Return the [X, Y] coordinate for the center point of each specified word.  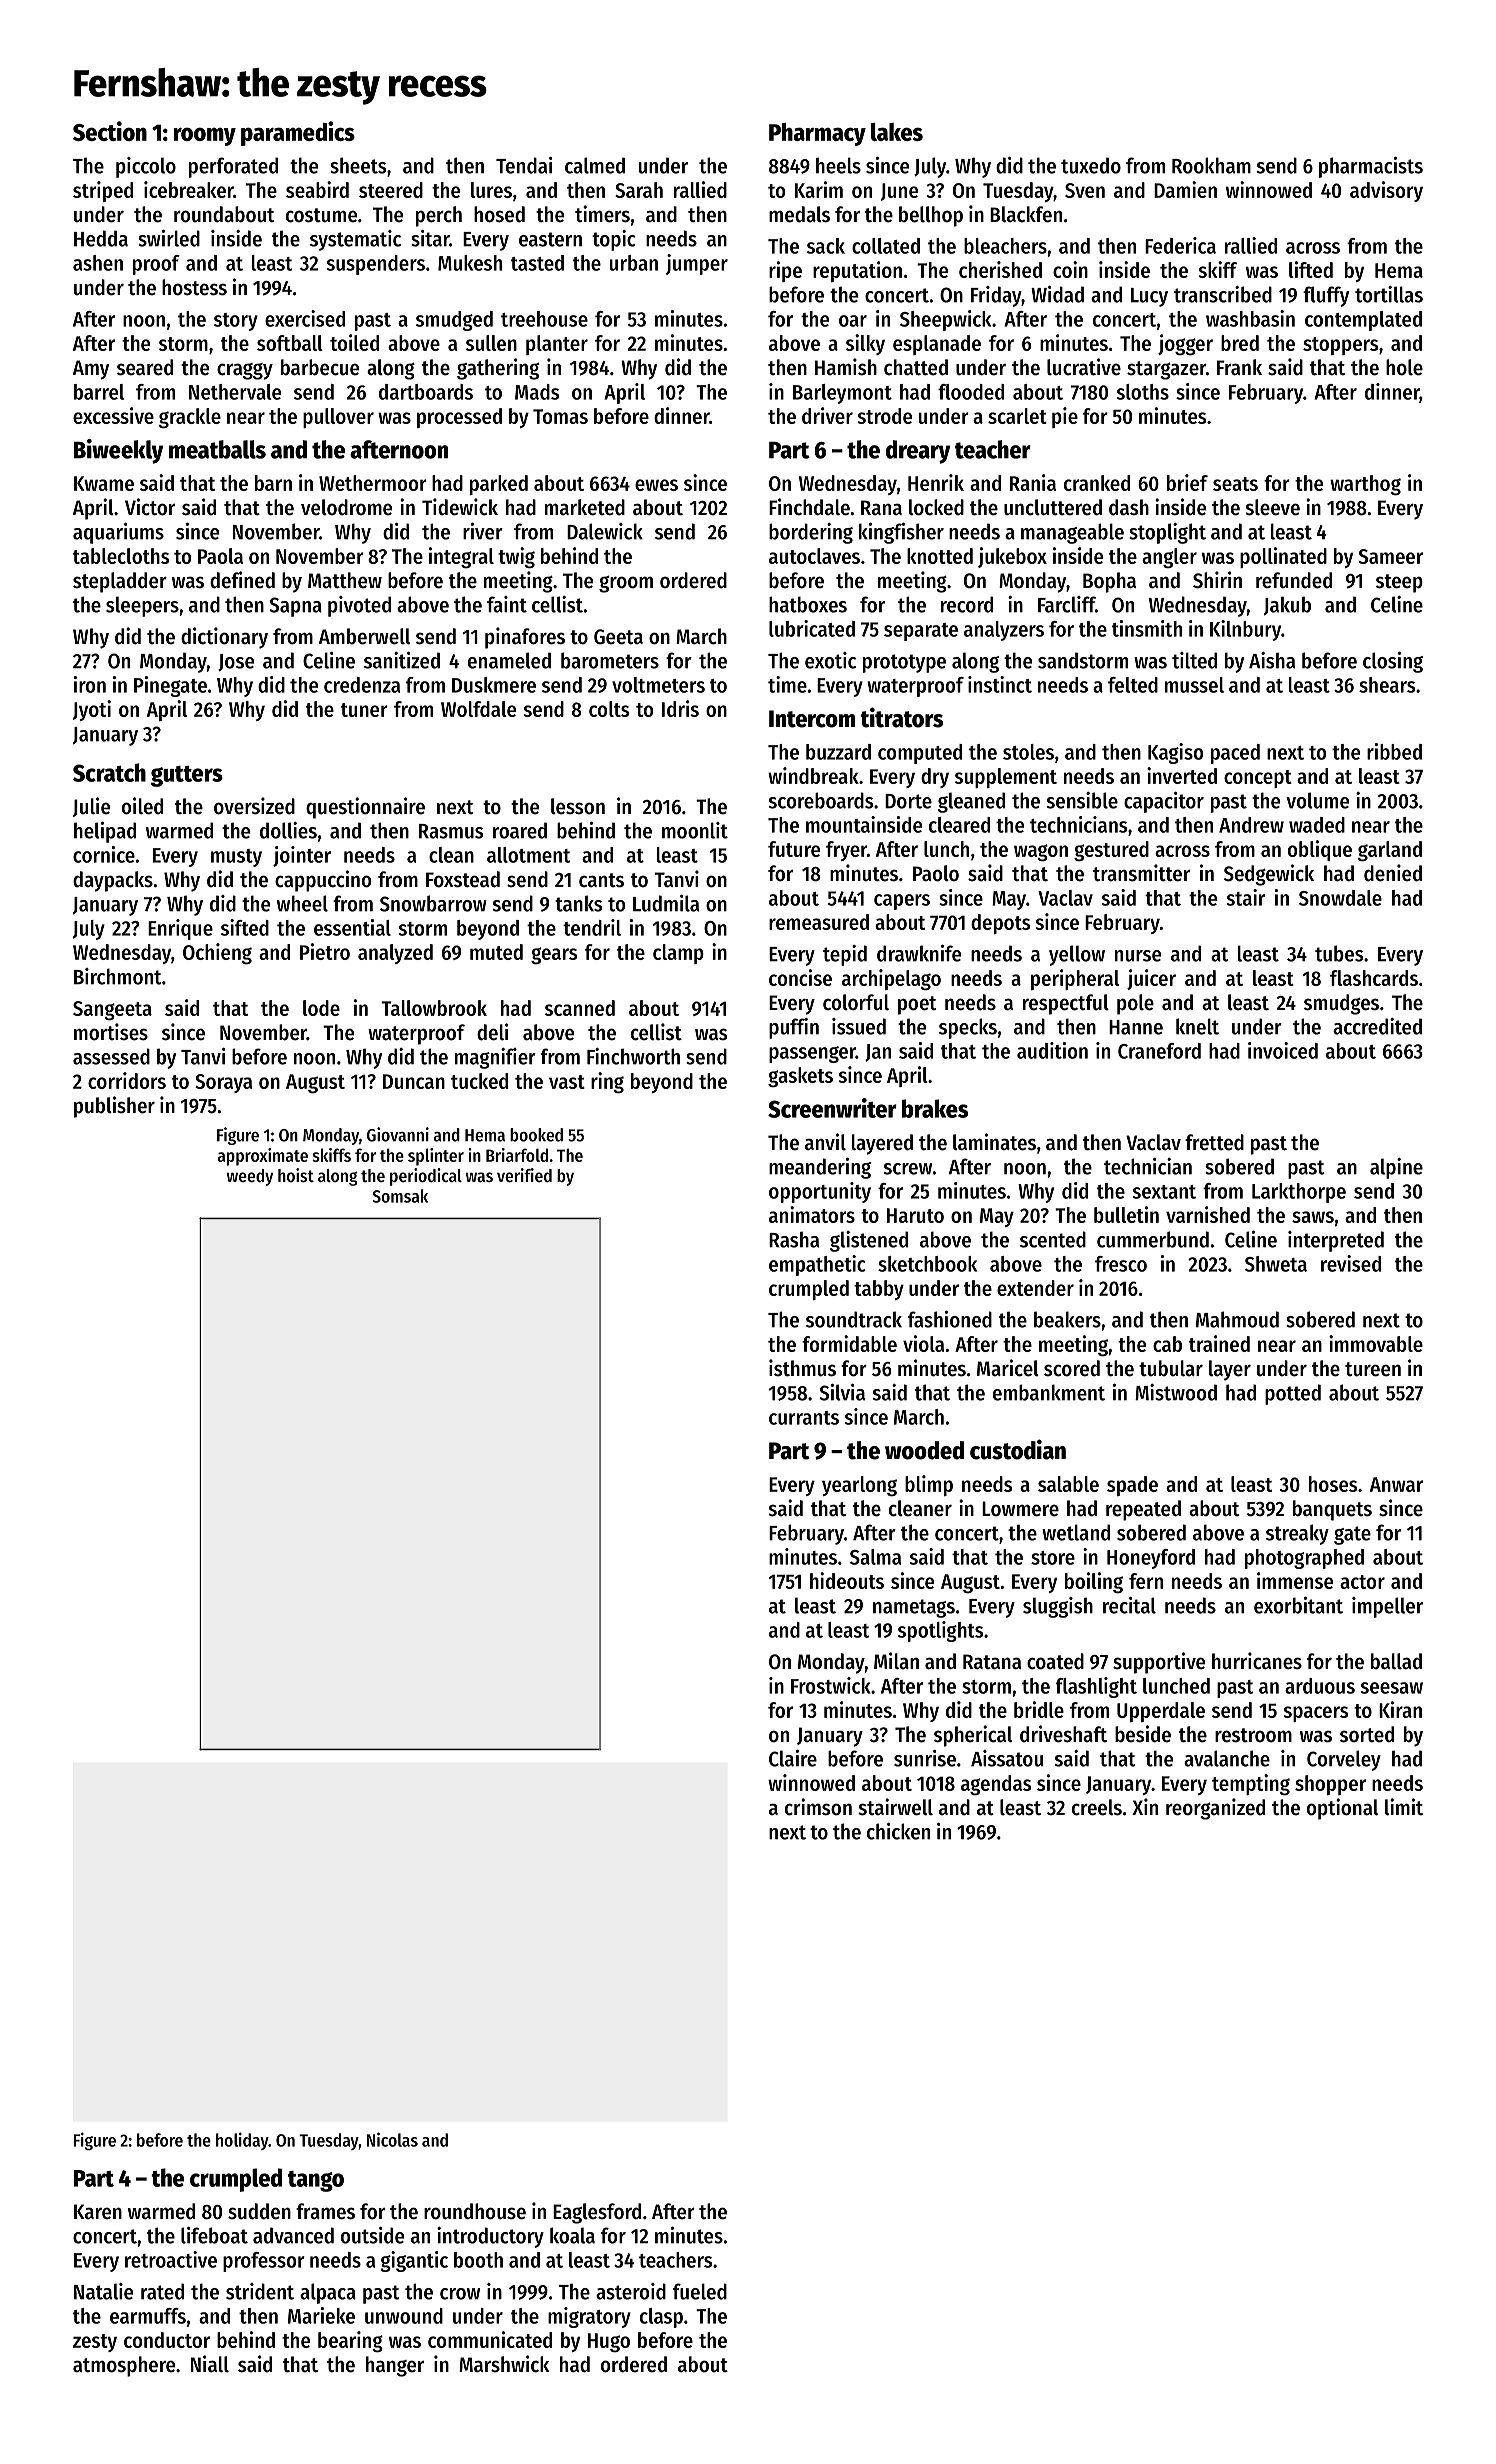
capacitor [1164, 802]
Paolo [936, 873]
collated [886, 246]
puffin [794, 1028]
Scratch [109, 772]
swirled [169, 238]
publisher [114, 1107]
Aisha [1272, 660]
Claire [793, 1758]
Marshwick [504, 2364]
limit [1404, 1807]
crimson [818, 1807]
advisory [1386, 191]
